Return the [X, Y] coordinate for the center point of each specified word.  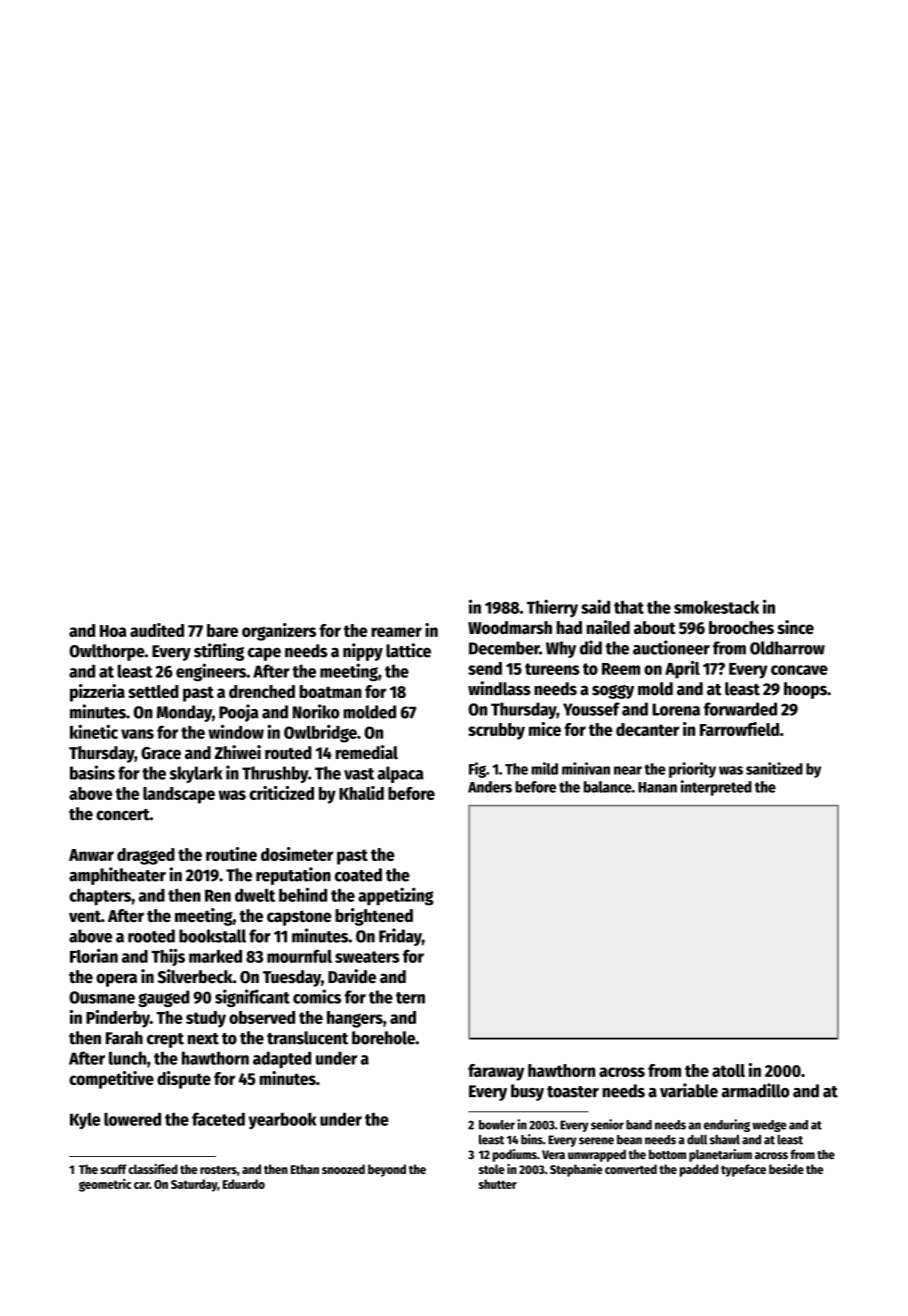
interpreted [716, 788]
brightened [374, 917]
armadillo [755, 1090]
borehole [383, 1038]
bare [222, 630]
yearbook [283, 1121]
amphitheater [117, 876]
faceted [218, 1119]
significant [252, 998]
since [795, 627]
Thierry [552, 608]
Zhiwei [238, 752]
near [628, 770]
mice [545, 729]
